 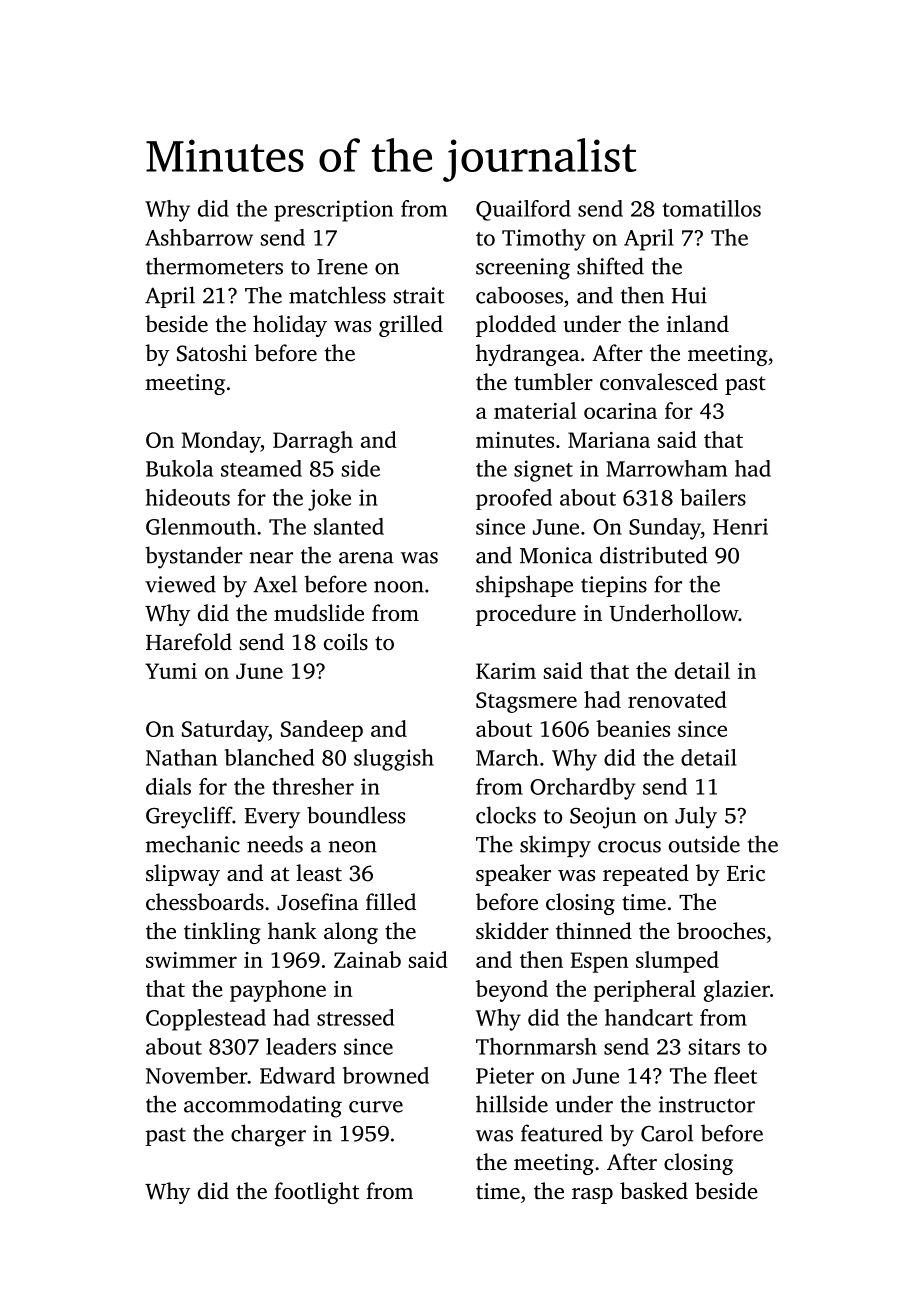 What do you see at coordinates (316, 1193) in the screenshot?
I see `footlight` at bounding box center [316, 1193].
